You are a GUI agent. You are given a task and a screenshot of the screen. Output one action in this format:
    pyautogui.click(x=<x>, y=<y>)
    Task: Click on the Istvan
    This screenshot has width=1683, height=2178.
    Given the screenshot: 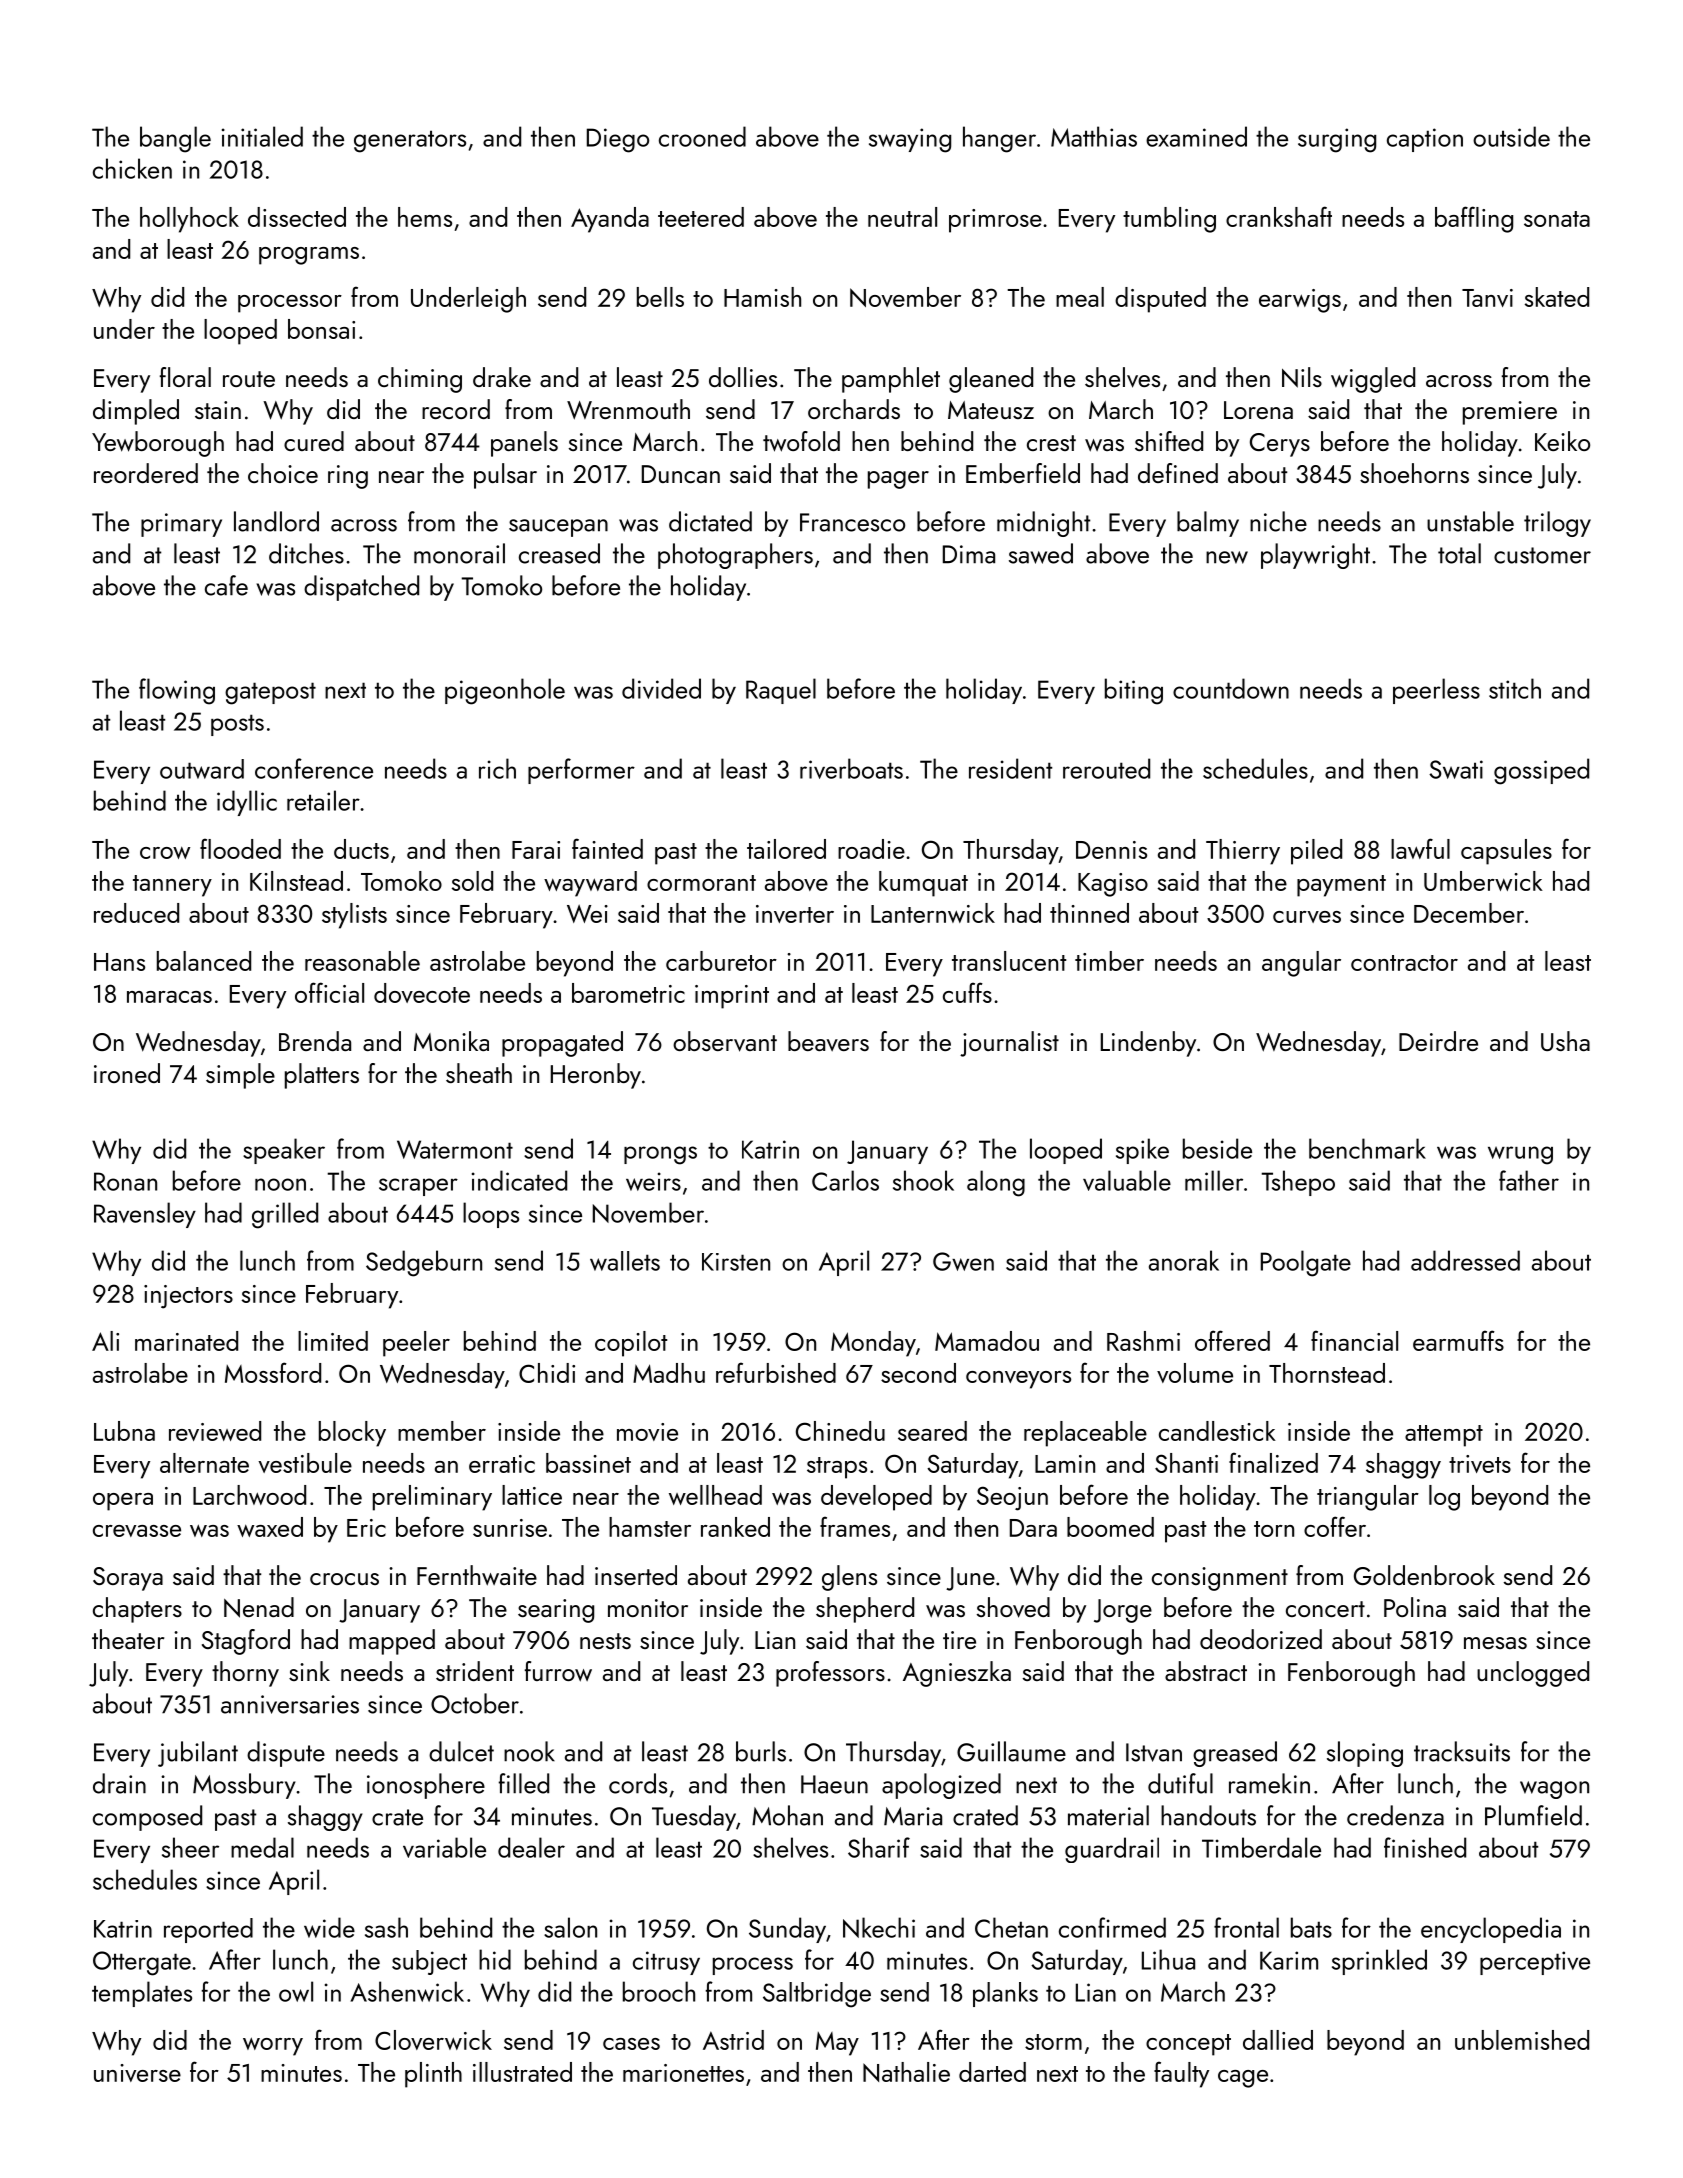 What is the action you would take?
    pyautogui.click(x=1154, y=1752)
